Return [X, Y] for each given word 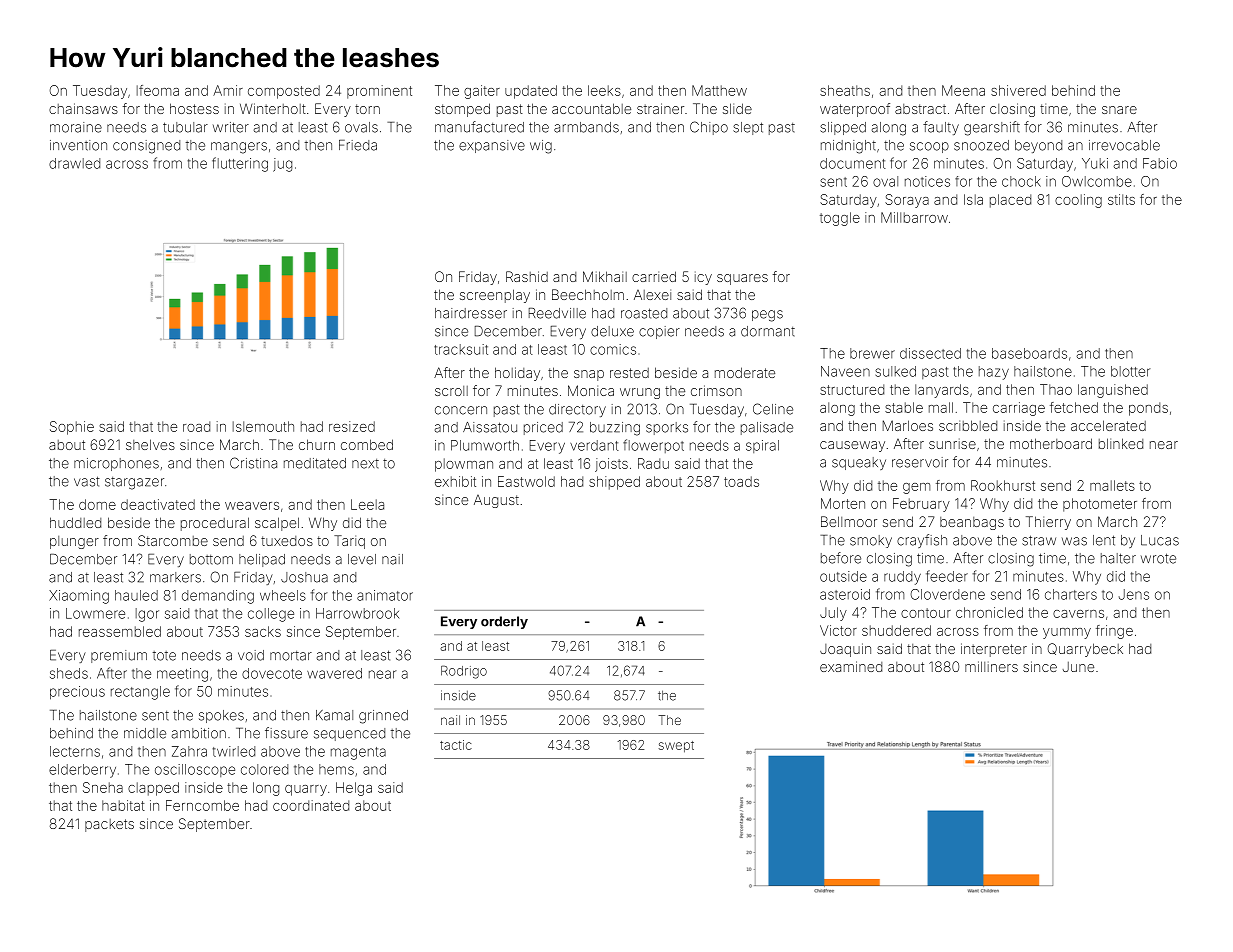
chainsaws [83, 108]
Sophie [72, 428]
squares [742, 279]
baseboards [1029, 353]
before [841, 558]
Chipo [709, 128]
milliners [991, 666]
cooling [1078, 201]
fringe [1114, 632]
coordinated [311, 805]
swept [676, 747]
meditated [315, 463]
